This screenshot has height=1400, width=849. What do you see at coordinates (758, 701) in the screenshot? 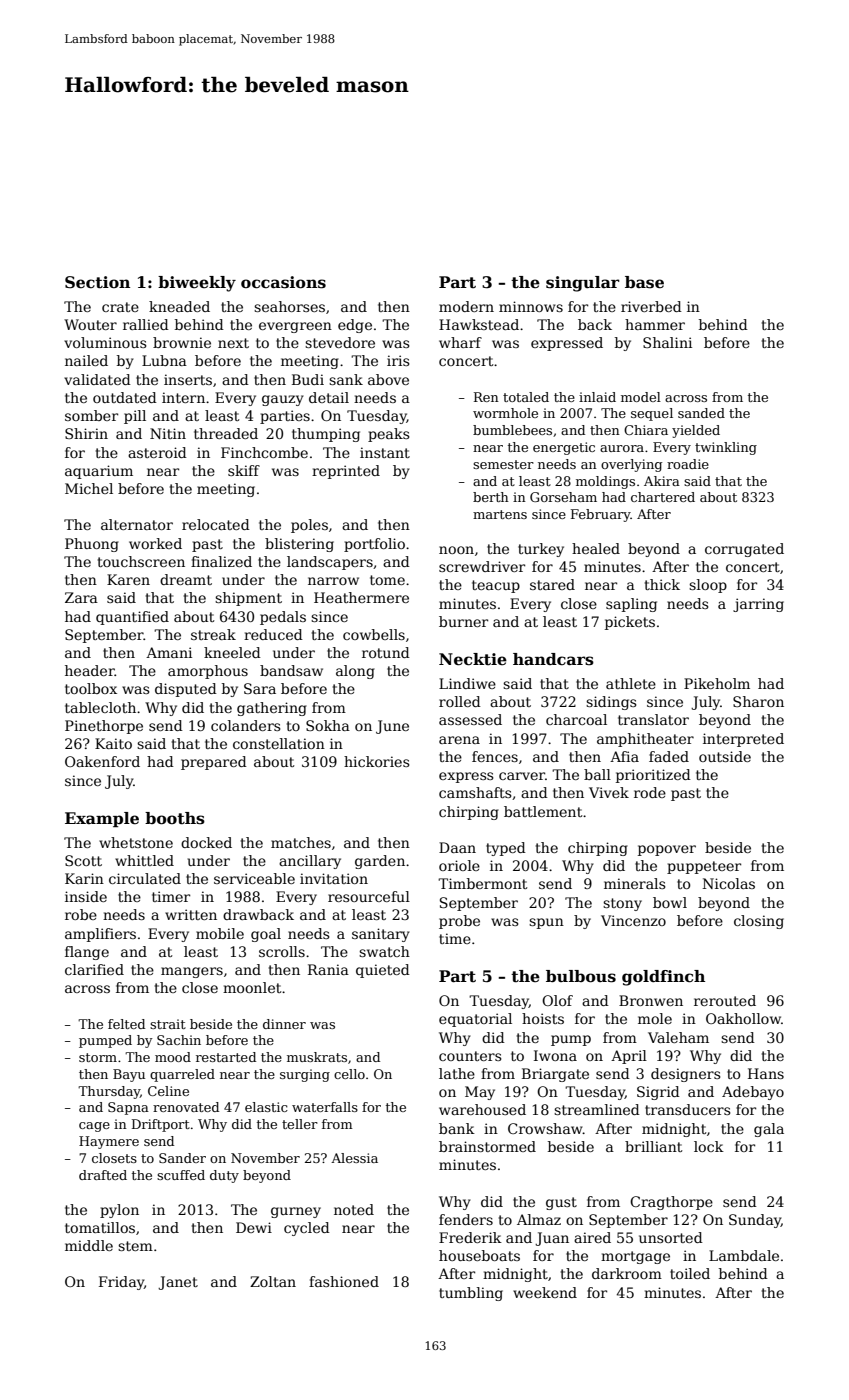
I see `Sharon` at bounding box center [758, 701].
